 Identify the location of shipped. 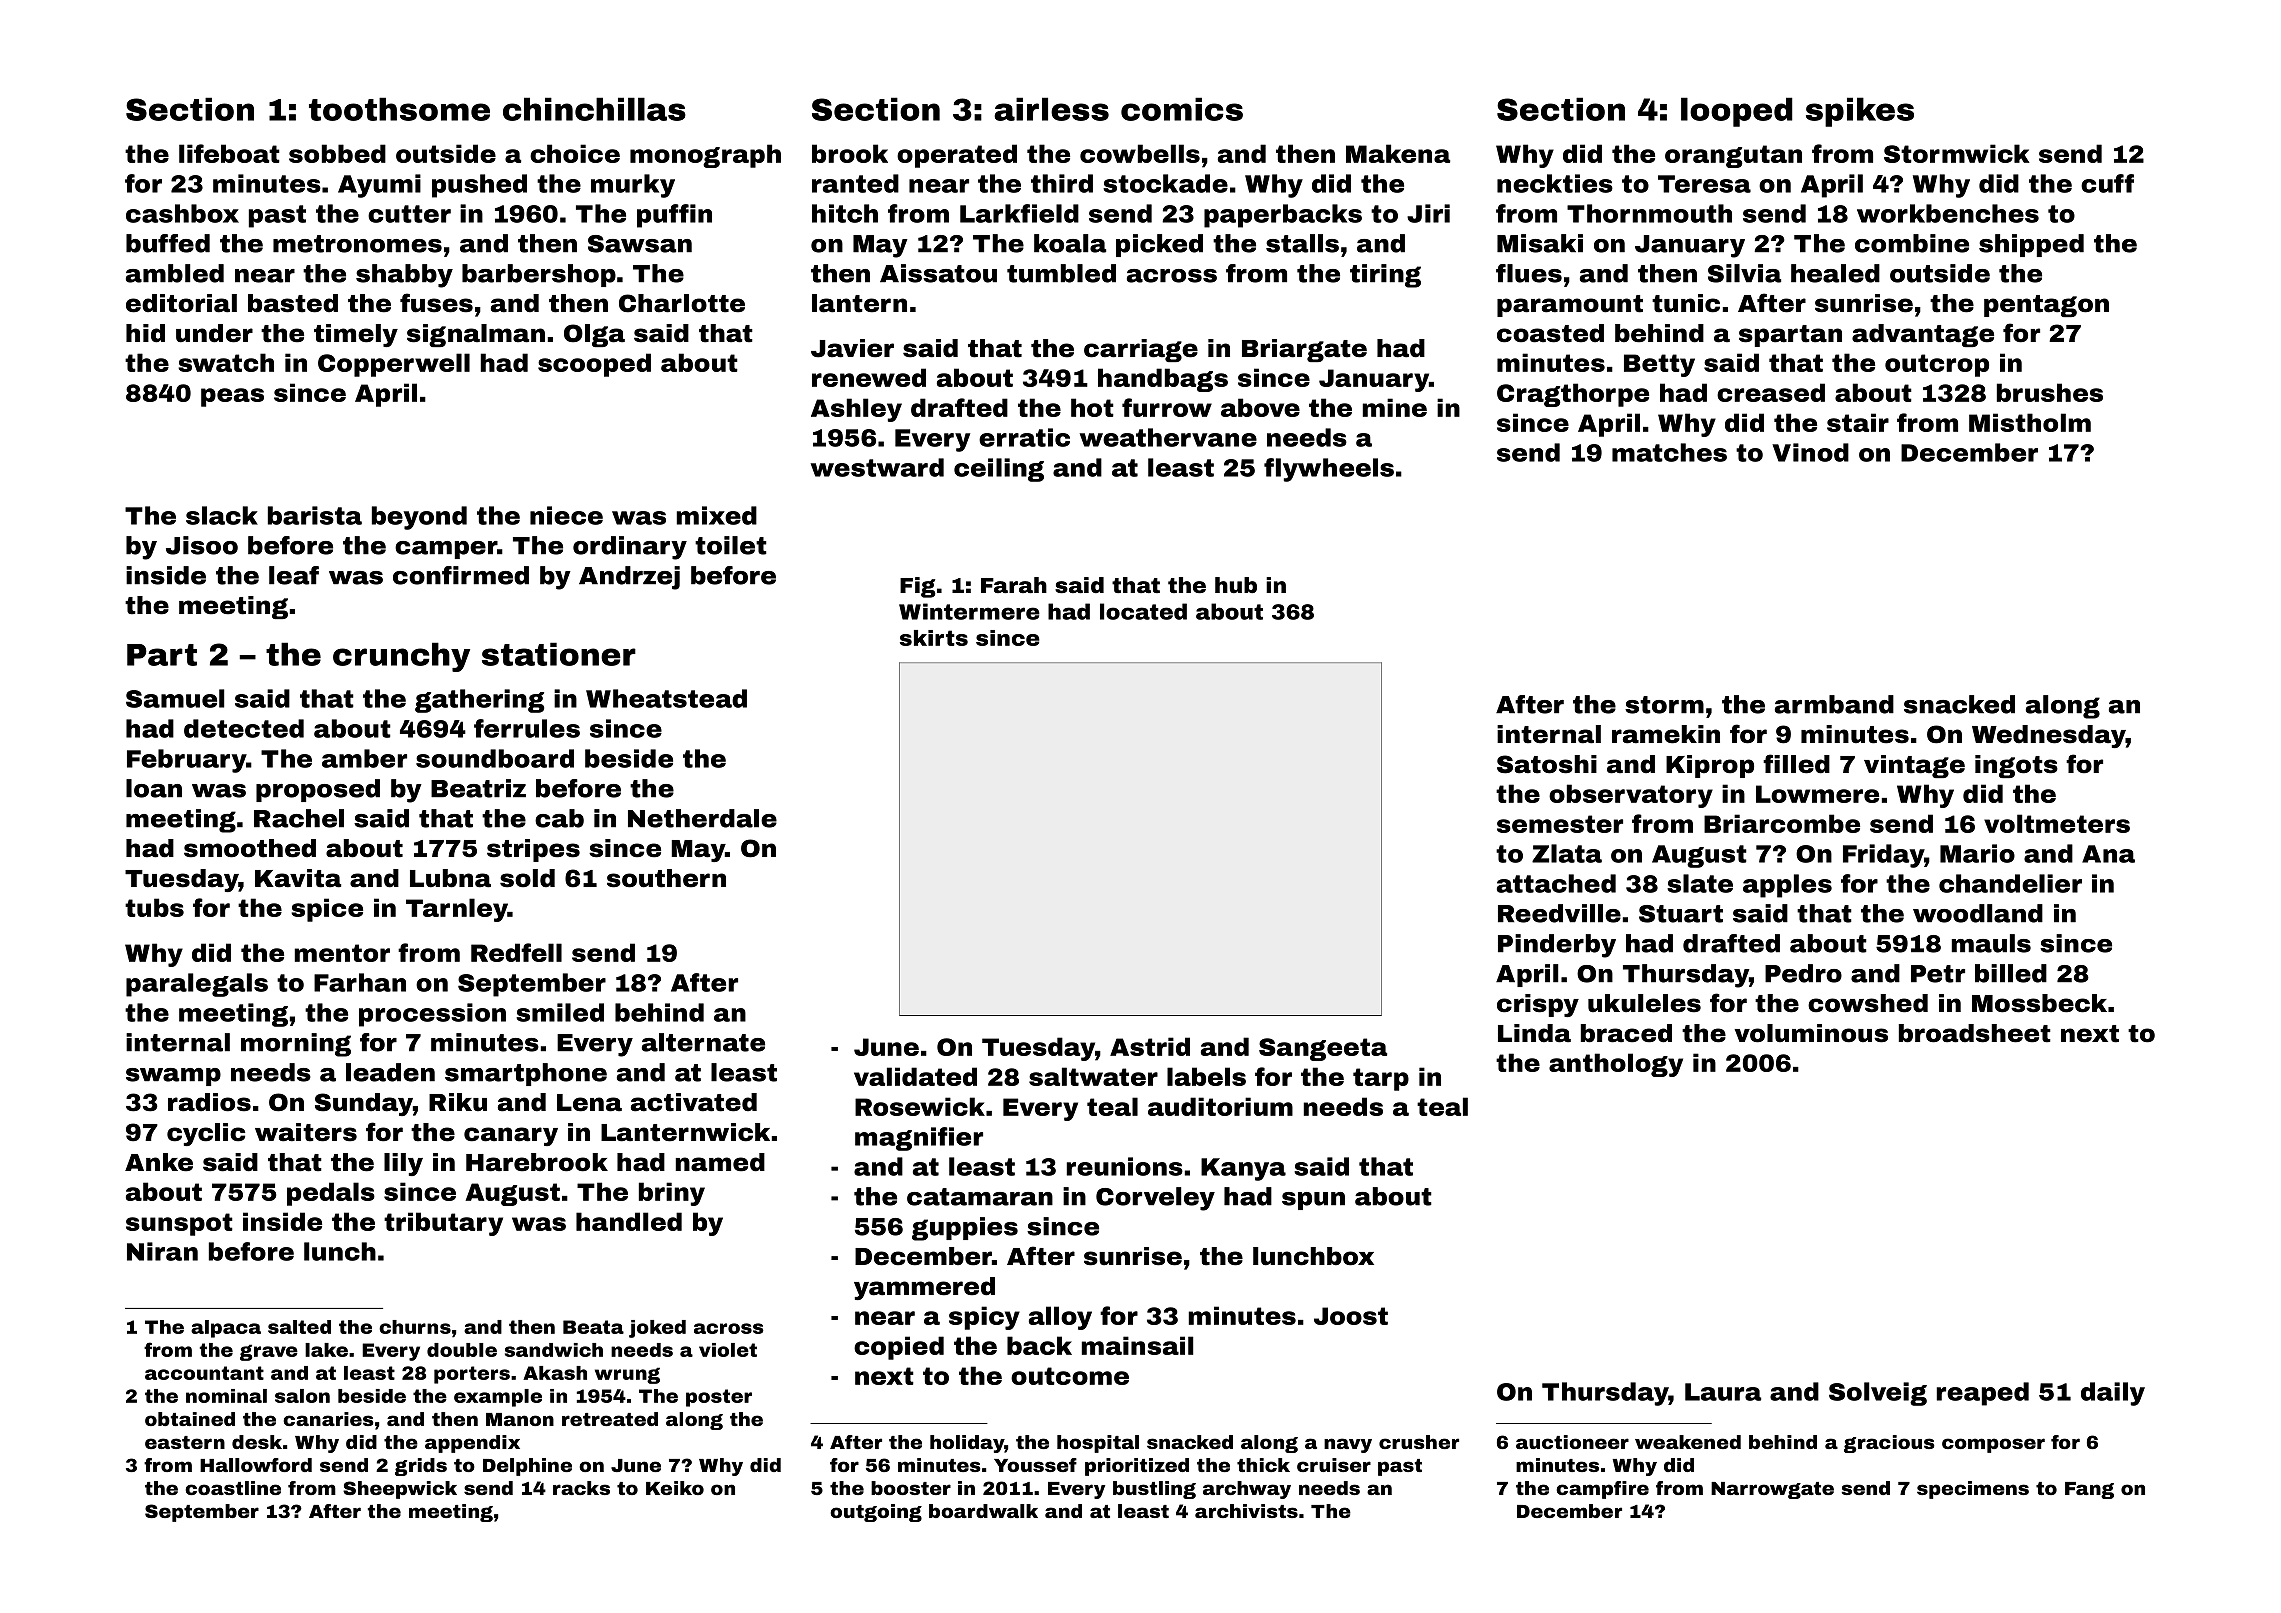
(2031, 245).
